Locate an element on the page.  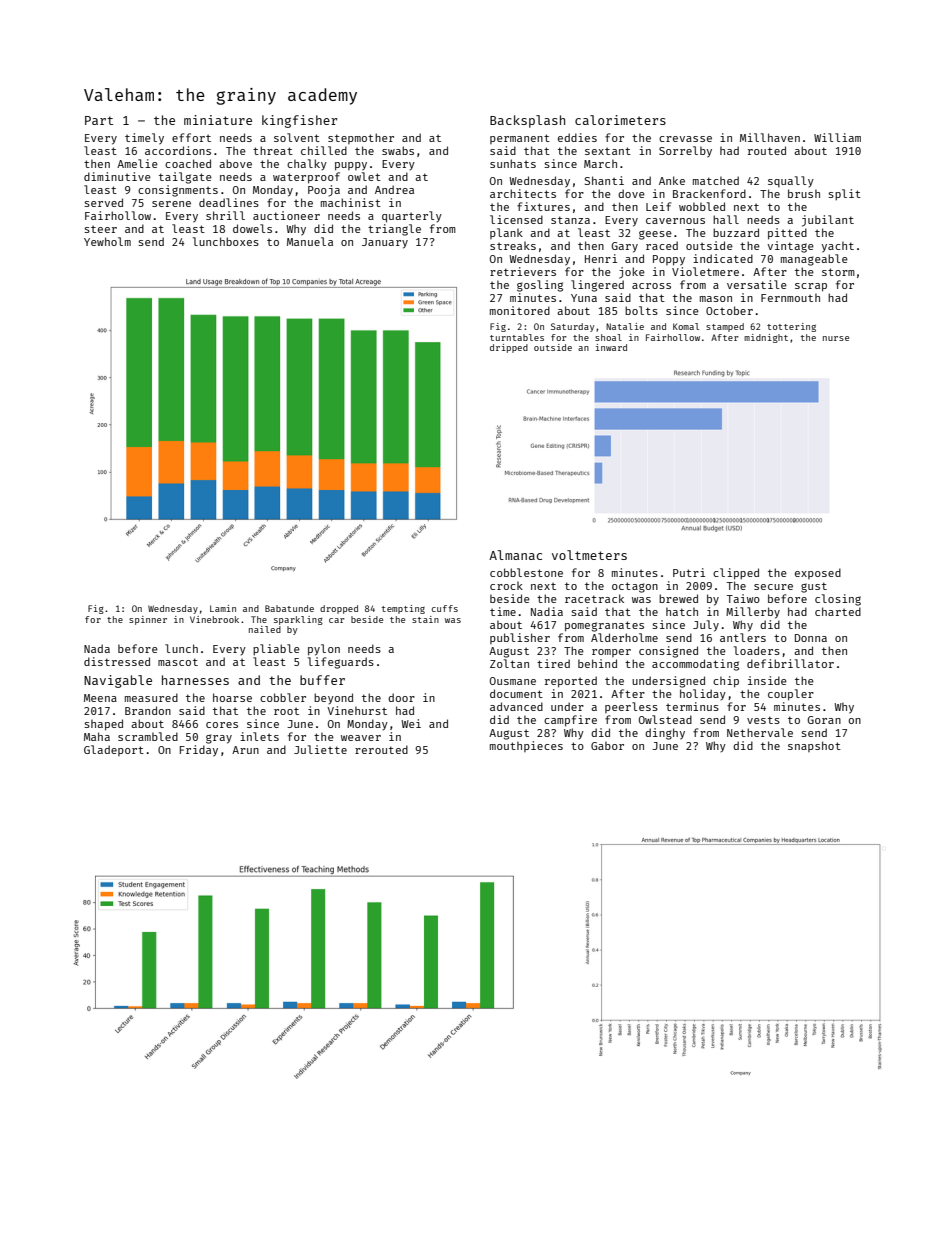
Gladeport is located at coordinates (114, 750).
